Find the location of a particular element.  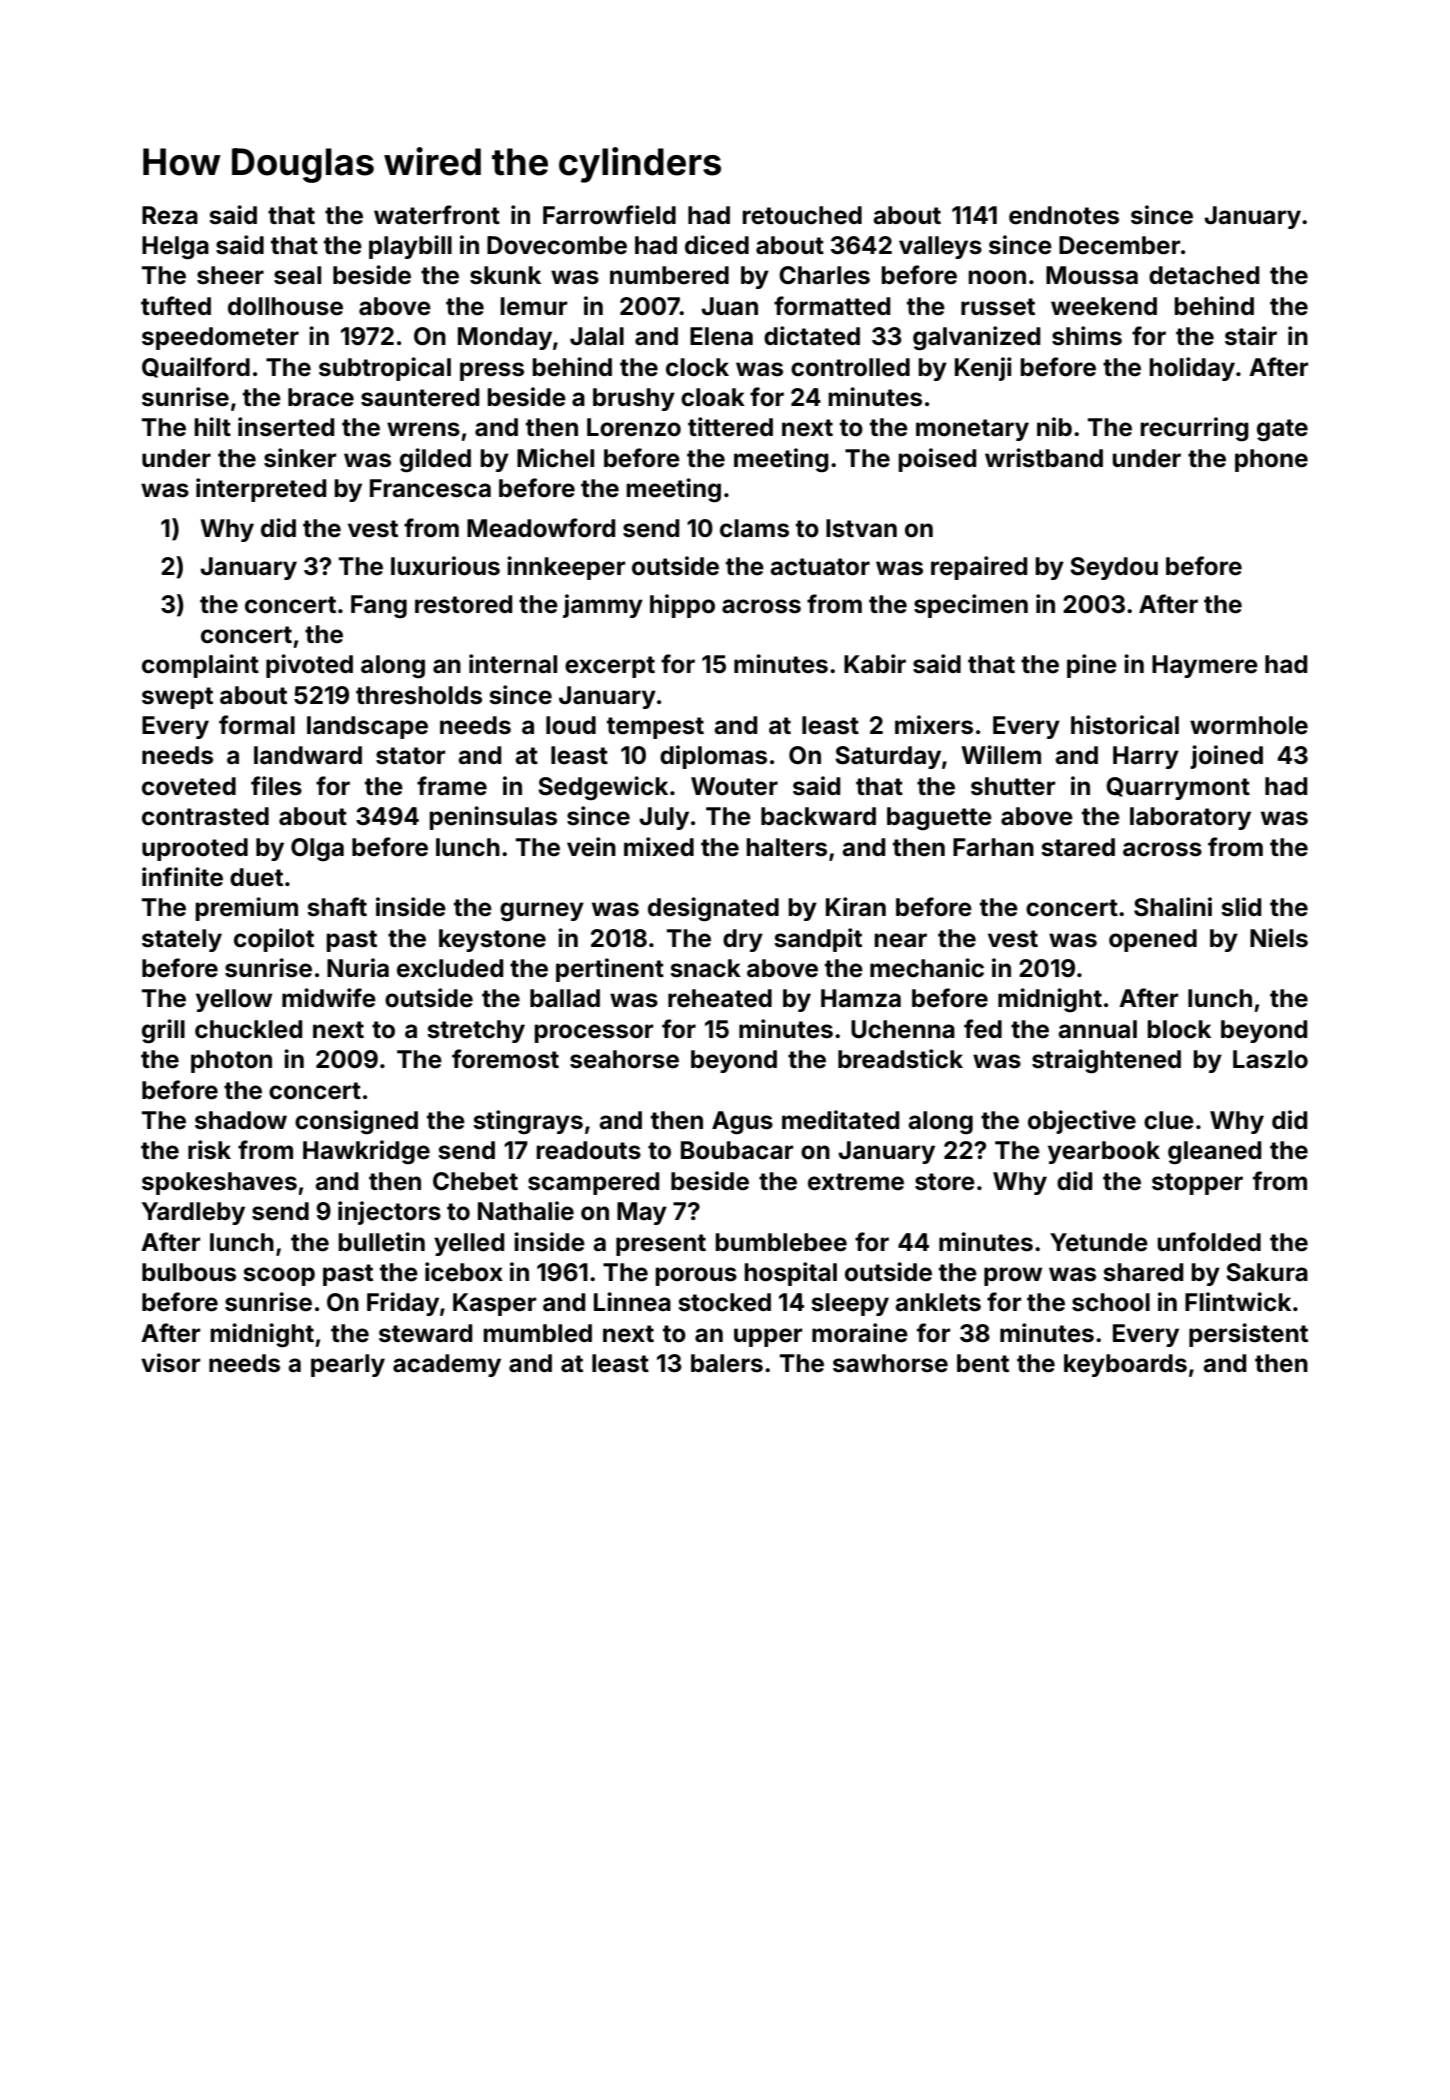

baguette is located at coordinates (939, 819).
